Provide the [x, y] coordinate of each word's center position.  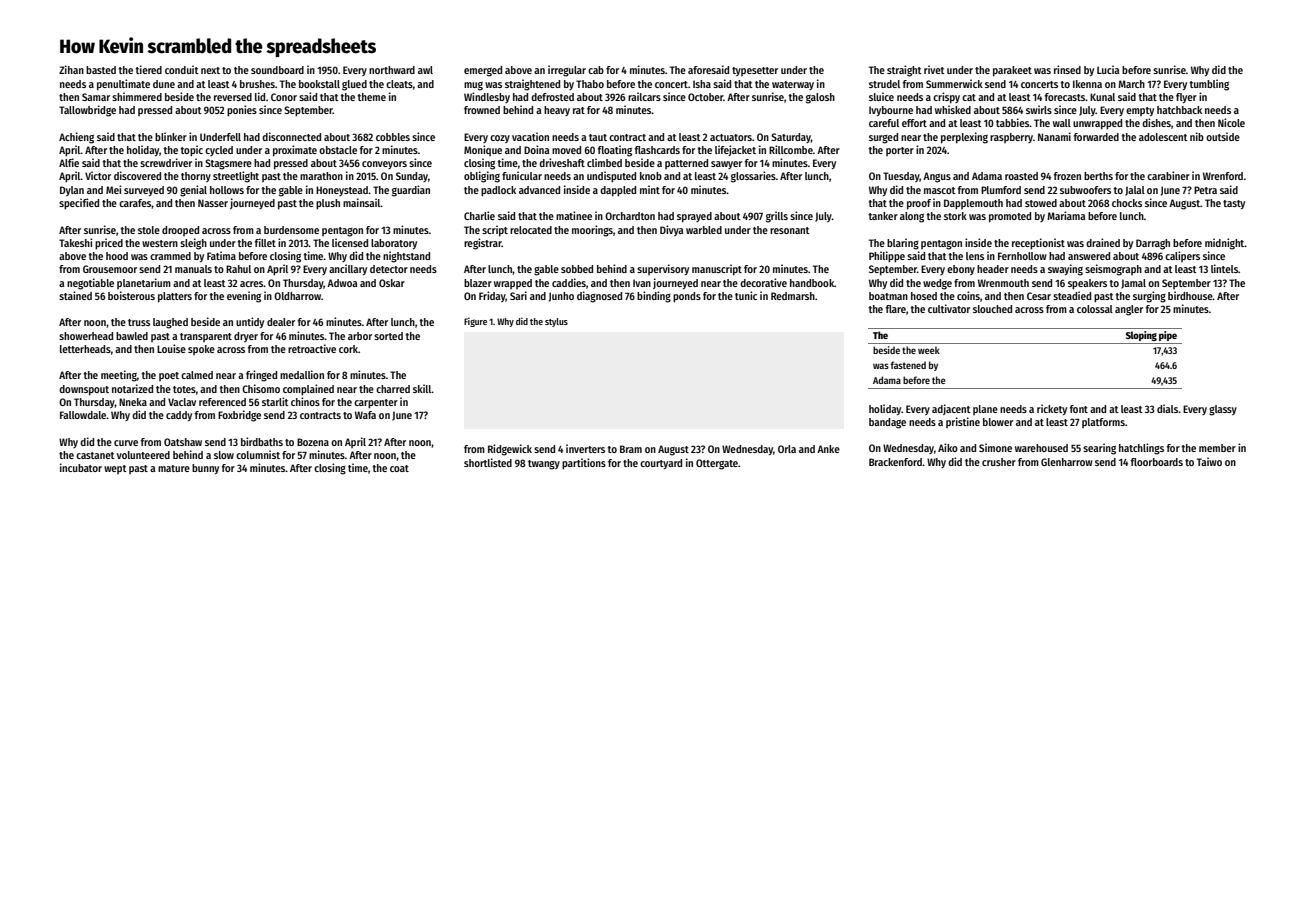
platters [175, 297]
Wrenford [1223, 176]
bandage [887, 423]
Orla [787, 449]
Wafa [365, 415]
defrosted [552, 97]
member [1217, 448]
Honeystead [342, 191]
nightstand [406, 257]
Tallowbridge [87, 111]
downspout [84, 390]
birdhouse [1190, 295]
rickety [1052, 409]
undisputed [611, 177]
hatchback [1179, 110]
